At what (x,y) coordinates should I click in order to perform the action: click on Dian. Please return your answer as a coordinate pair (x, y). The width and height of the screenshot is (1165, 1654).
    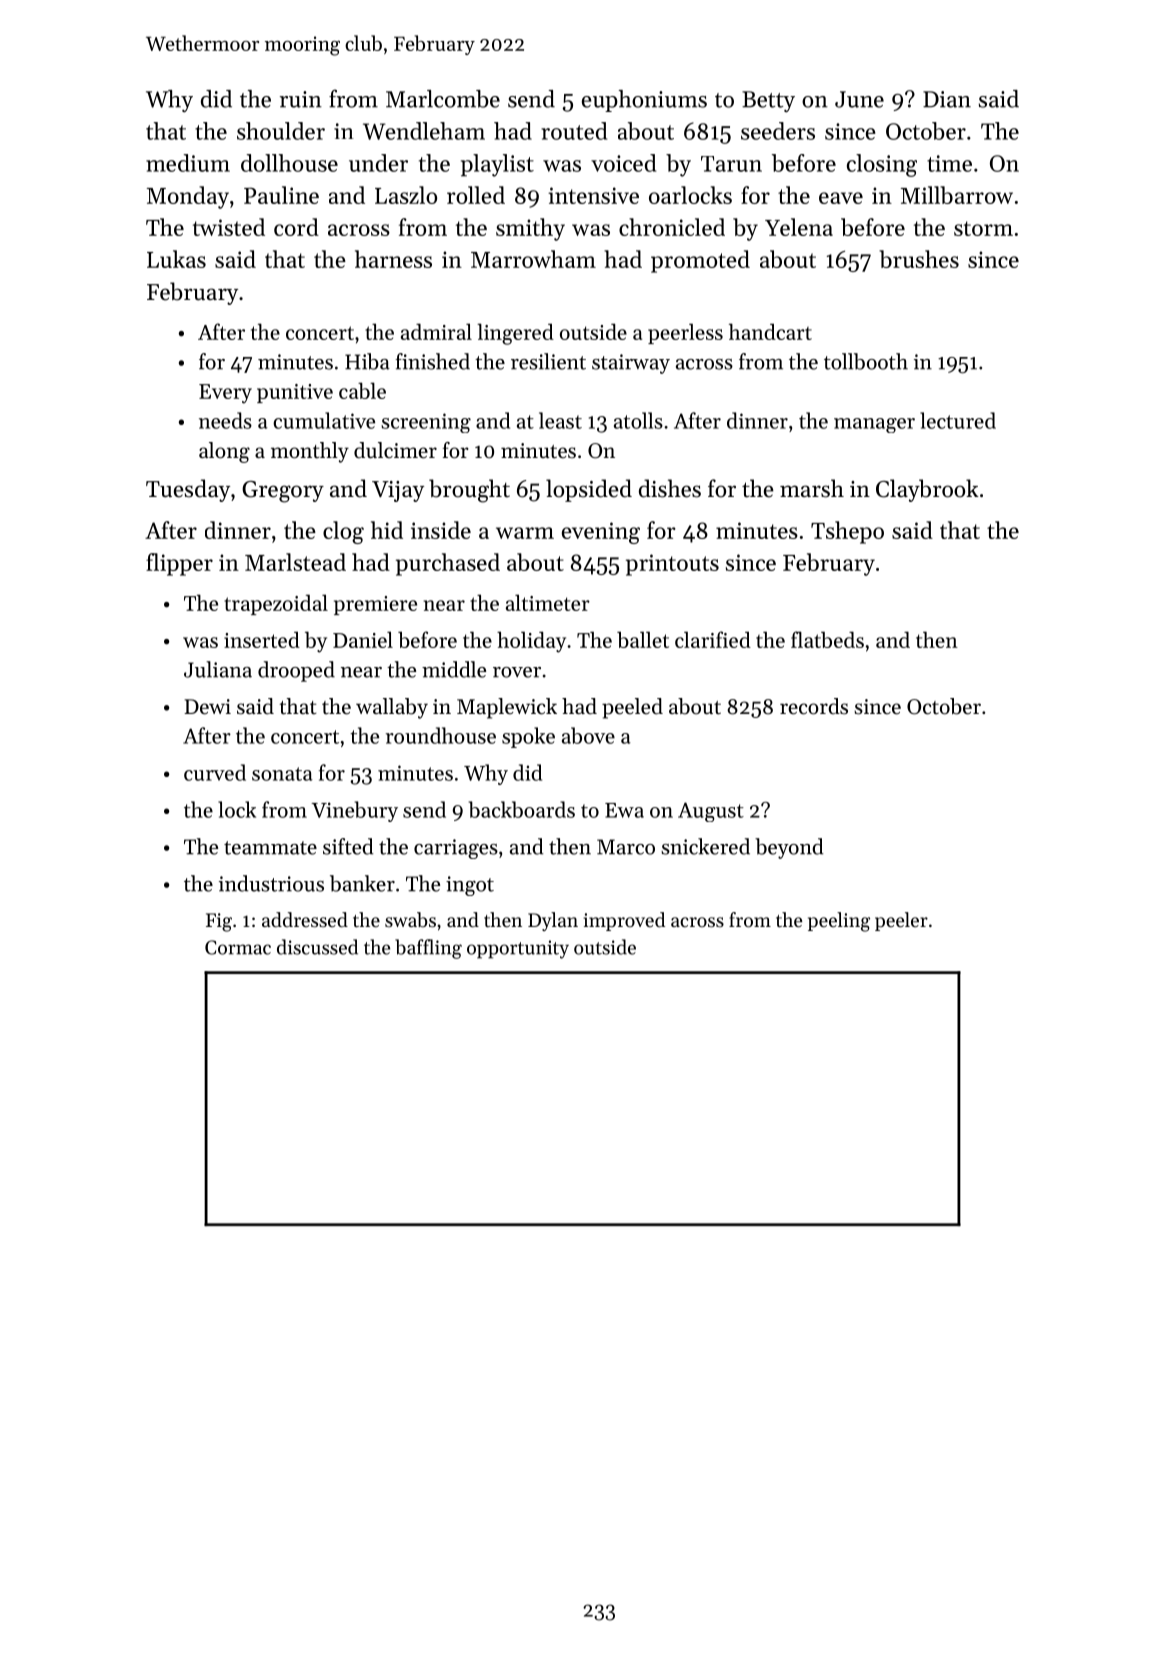
    Looking at the image, I should click on (947, 99).
